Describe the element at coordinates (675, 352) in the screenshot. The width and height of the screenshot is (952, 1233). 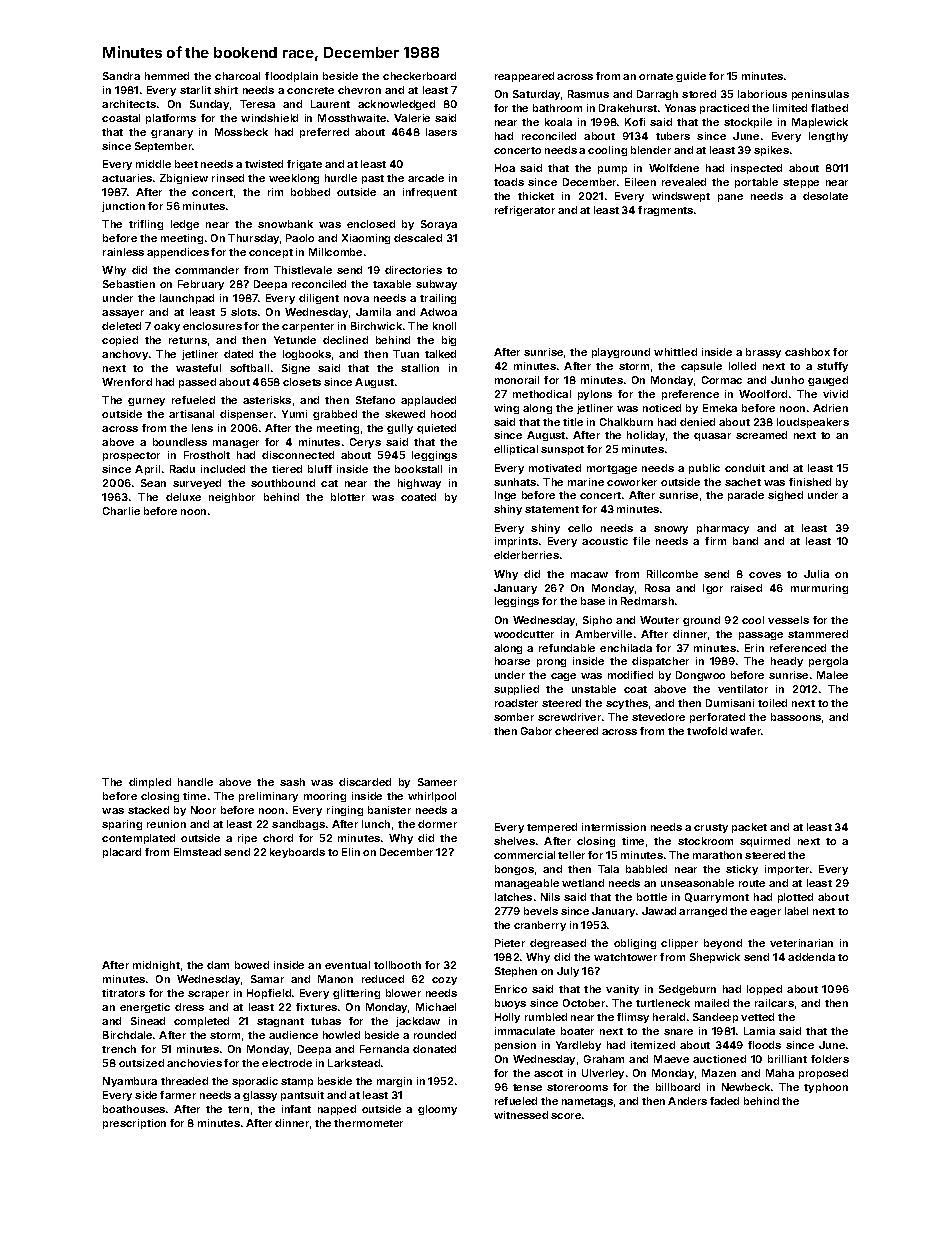
I see `whittled` at that location.
